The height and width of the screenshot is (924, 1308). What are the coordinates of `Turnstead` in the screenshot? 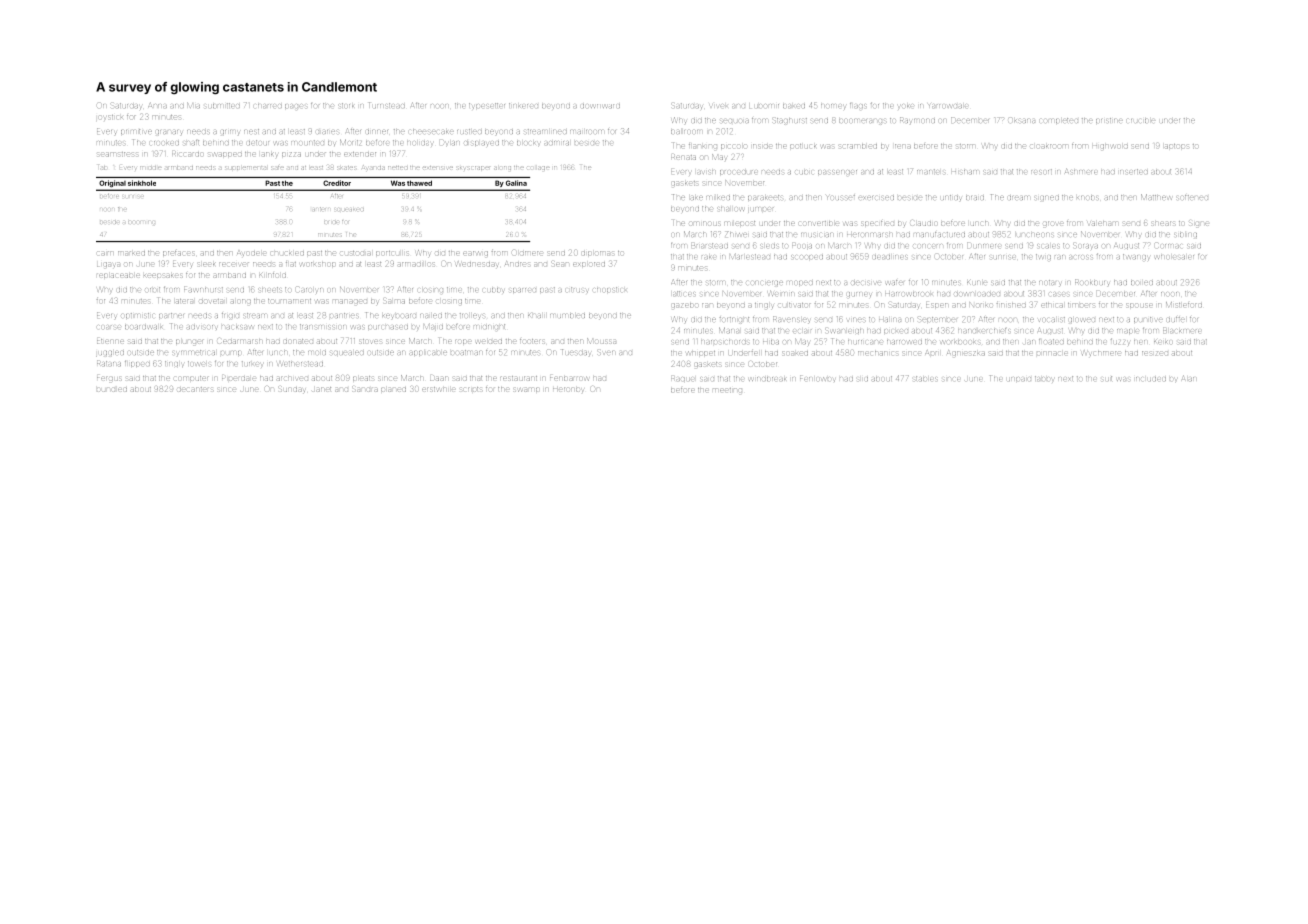 It's located at (387, 105).
